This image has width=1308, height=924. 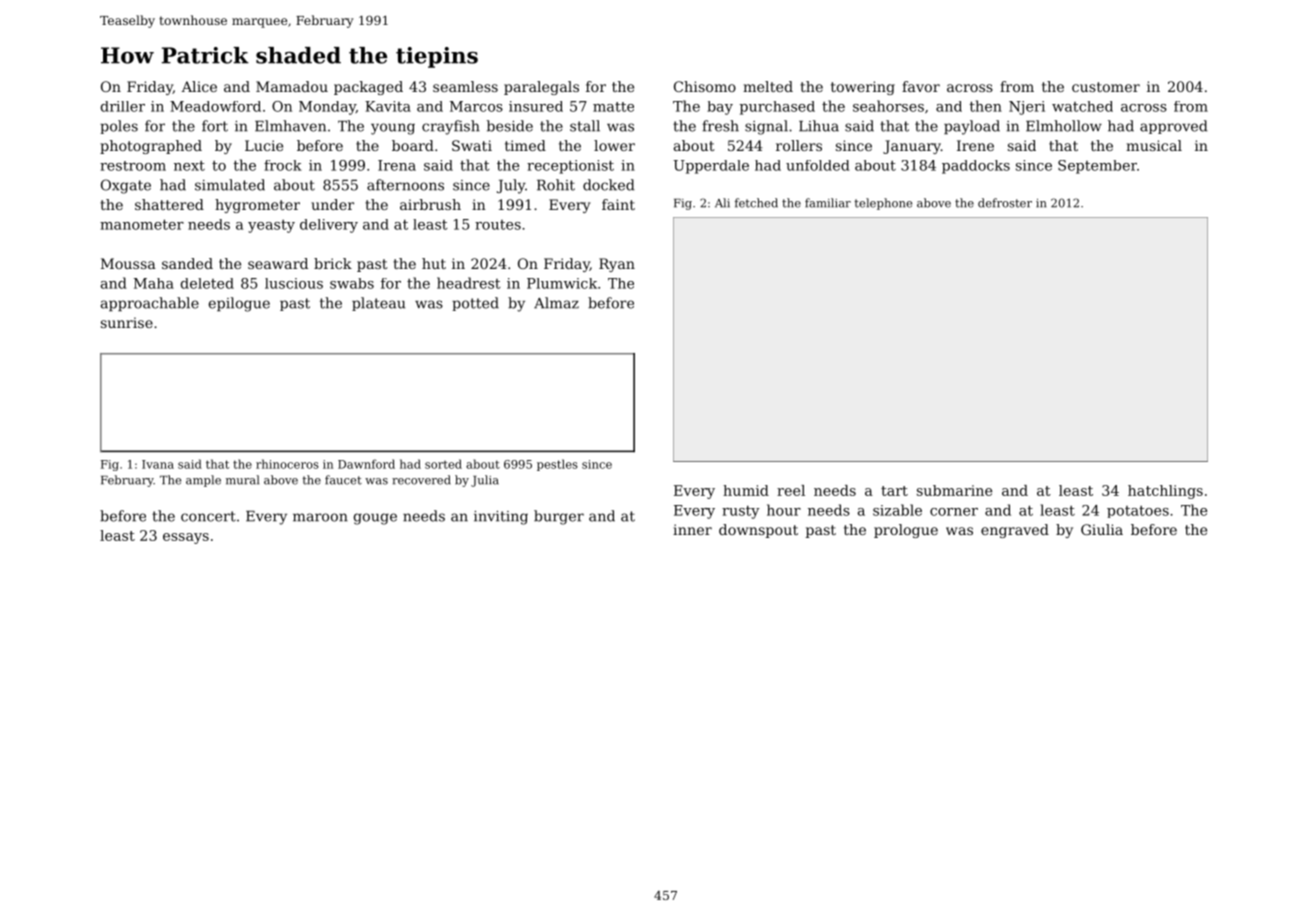 What do you see at coordinates (215, 126) in the image?
I see `fort` at bounding box center [215, 126].
